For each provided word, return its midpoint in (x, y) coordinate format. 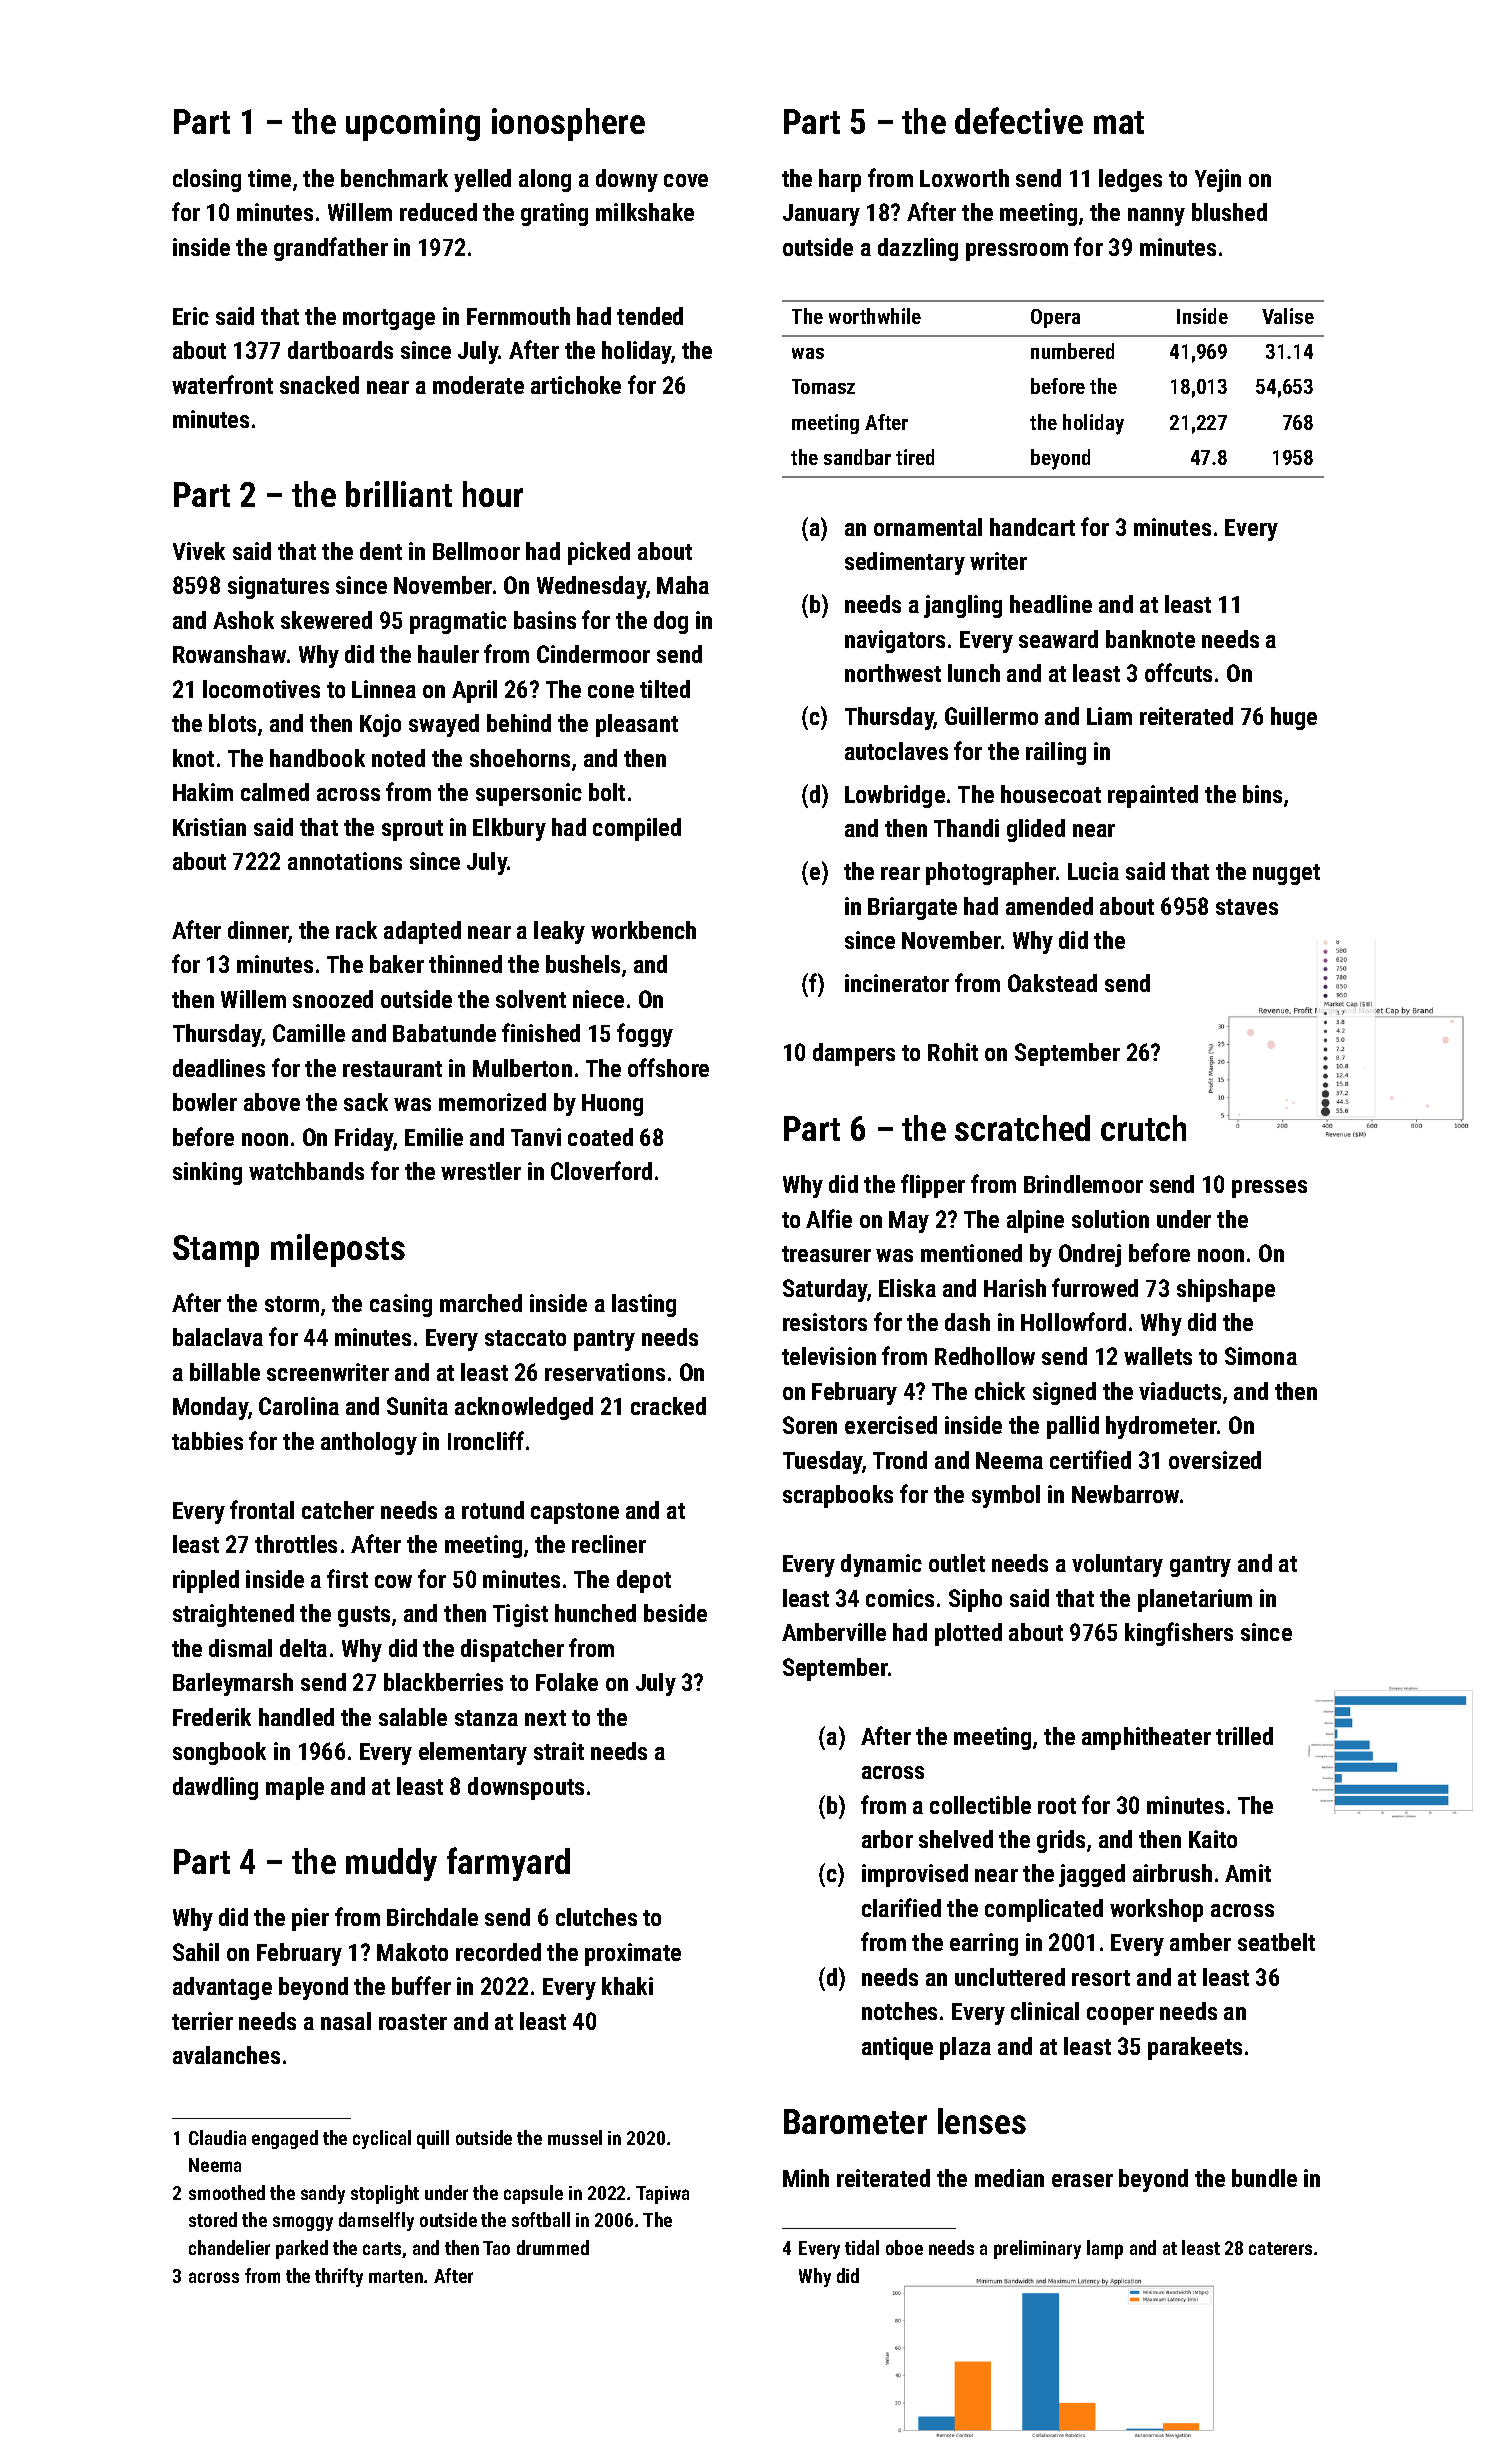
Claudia (217, 2137)
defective (1019, 120)
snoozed (333, 999)
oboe (904, 2247)
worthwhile (875, 316)
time (269, 178)
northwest (893, 673)
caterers (1280, 2248)
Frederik (212, 1717)
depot (644, 1581)
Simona (1261, 1356)
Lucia (1093, 871)
